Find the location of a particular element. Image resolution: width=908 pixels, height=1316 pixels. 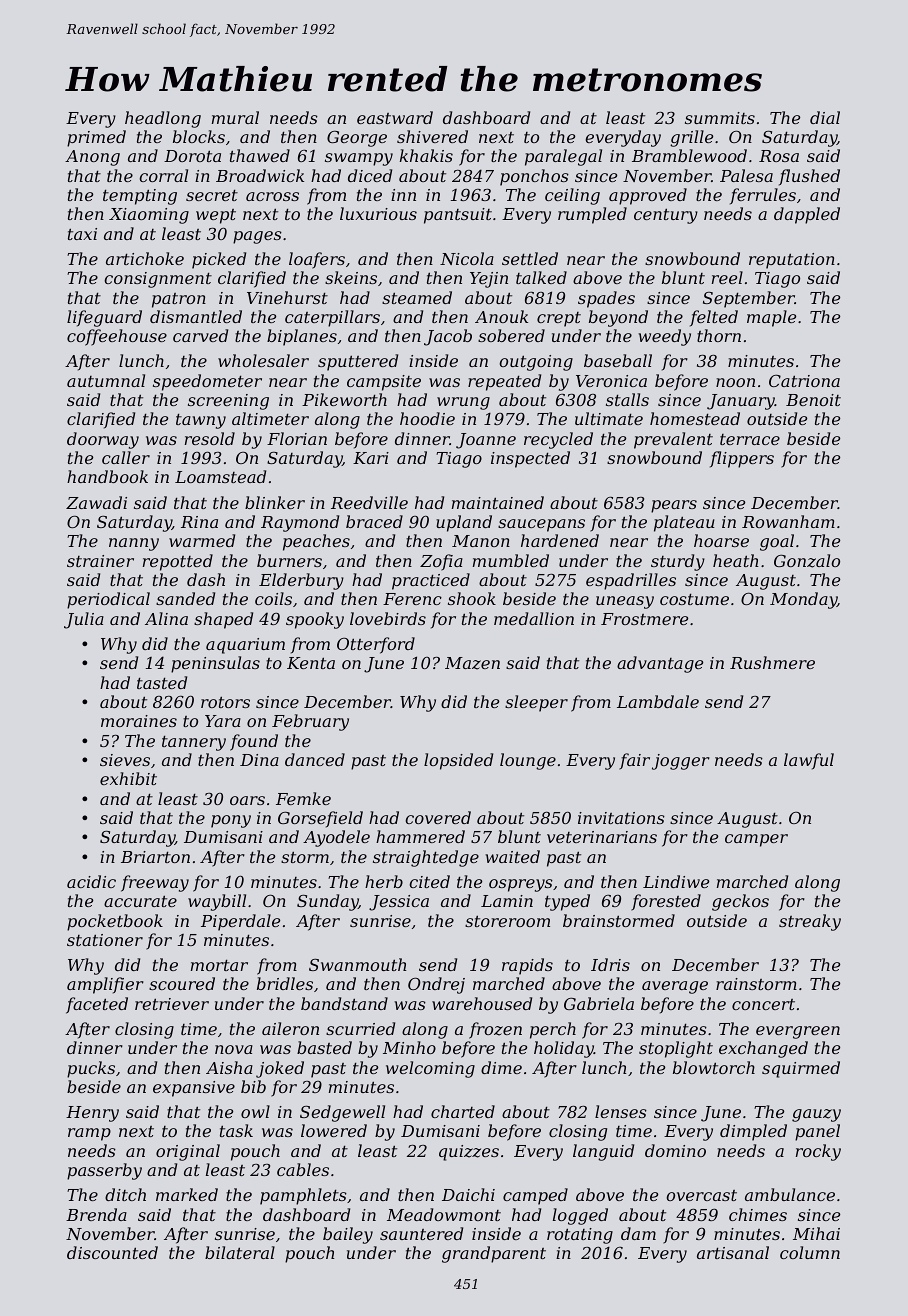

geckos is located at coordinates (740, 902).
